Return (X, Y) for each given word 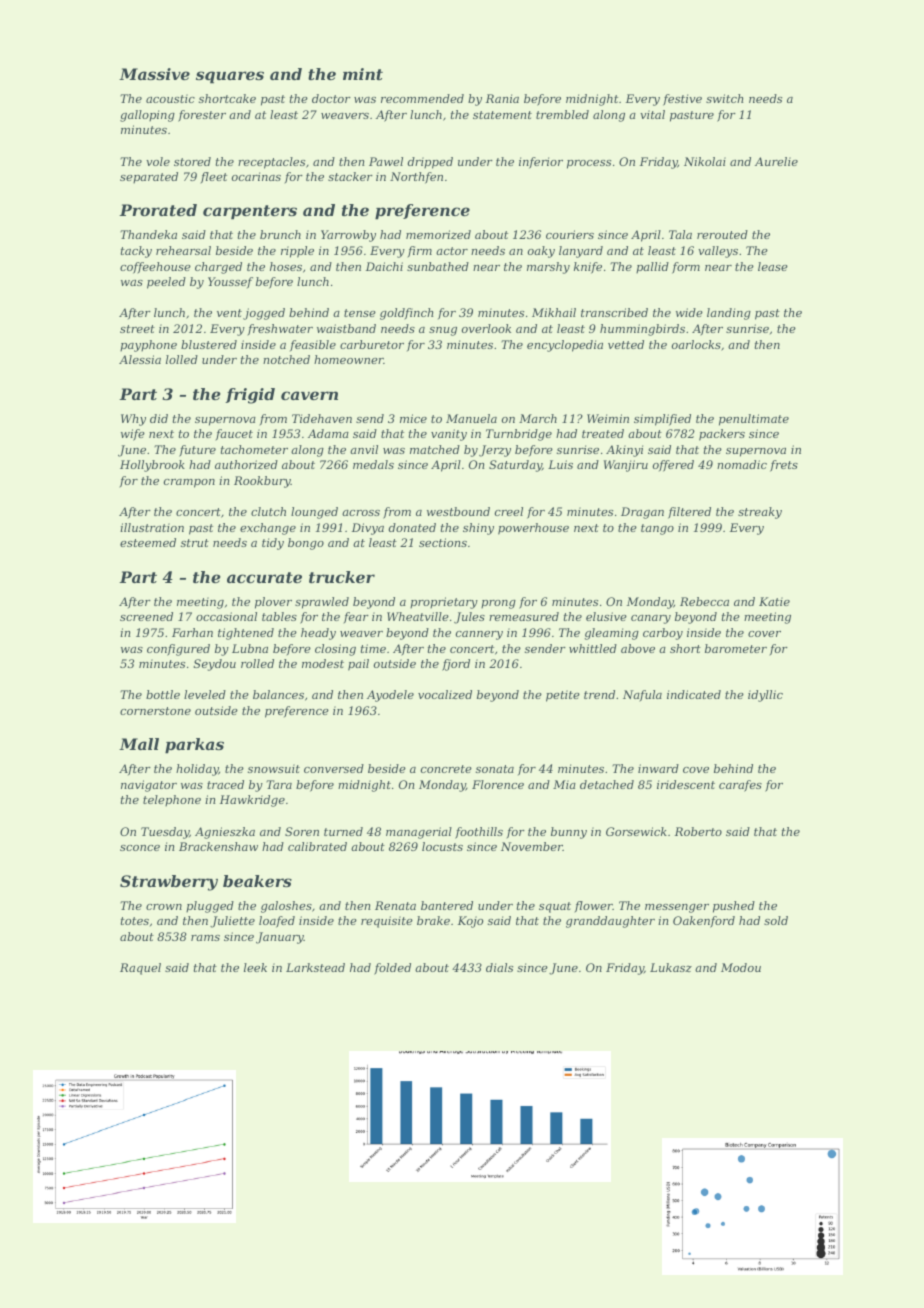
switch (724, 98)
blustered (209, 344)
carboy (663, 634)
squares (230, 77)
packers (722, 435)
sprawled (322, 603)
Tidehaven (322, 418)
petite (563, 696)
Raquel (140, 969)
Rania (502, 98)
